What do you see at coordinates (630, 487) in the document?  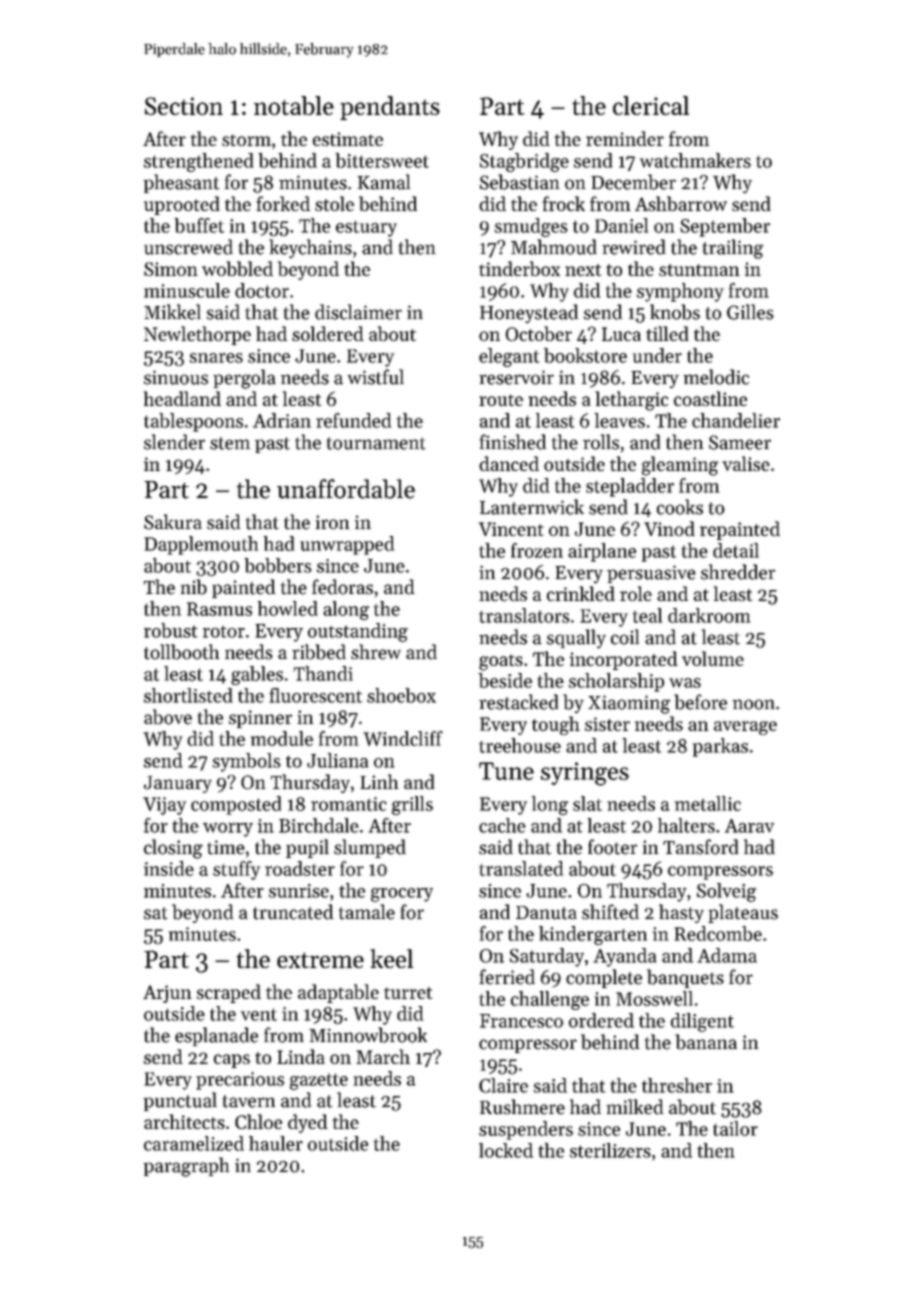 I see `stepladder` at bounding box center [630, 487].
